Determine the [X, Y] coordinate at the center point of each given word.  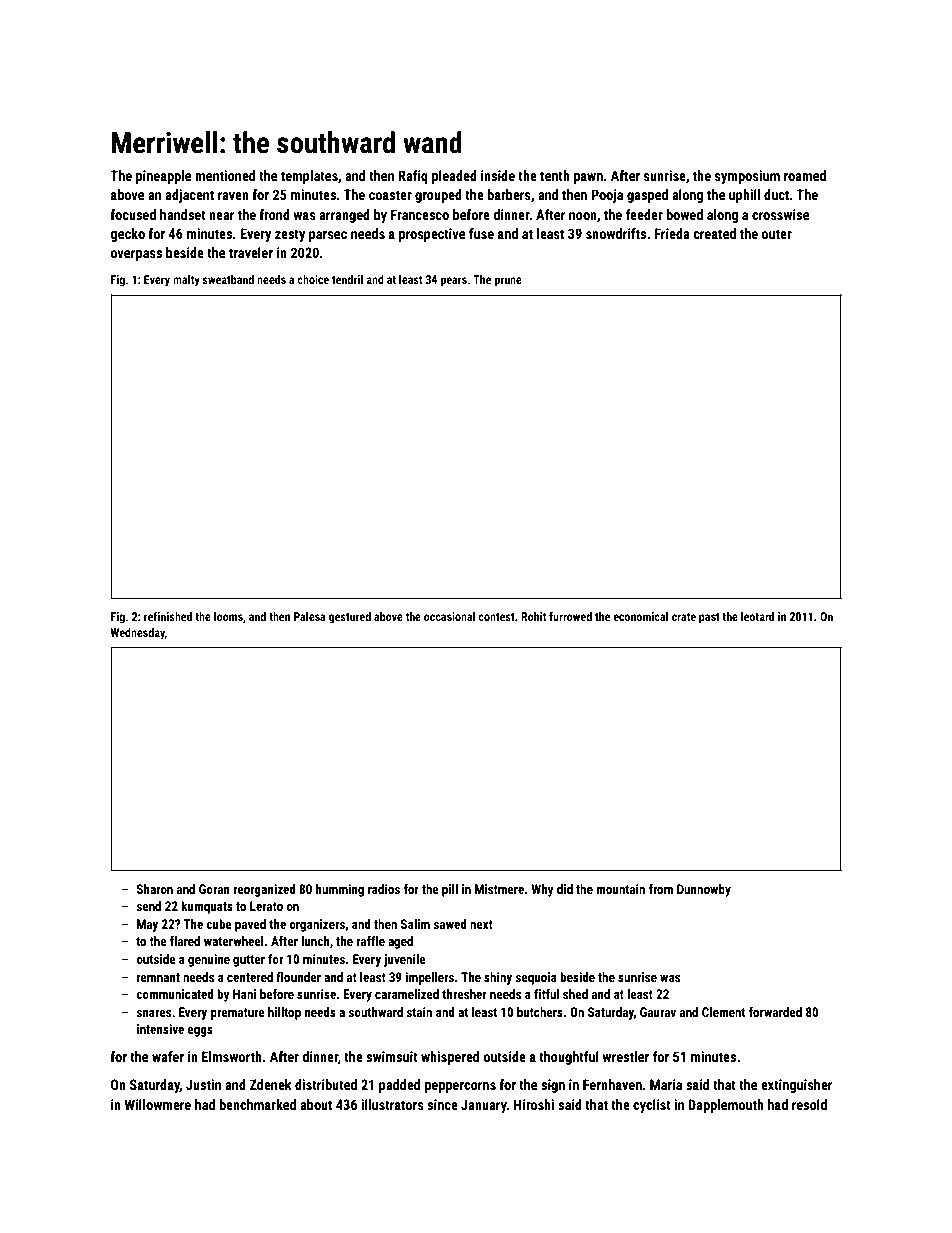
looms [228, 616]
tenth [555, 175]
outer [776, 234]
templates [309, 177]
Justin [203, 1084]
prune [508, 282]
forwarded [775, 1012]
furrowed [570, 616]
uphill [744, 196]
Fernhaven [612, 1084]
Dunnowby [704, 890]
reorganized [264, 890]
